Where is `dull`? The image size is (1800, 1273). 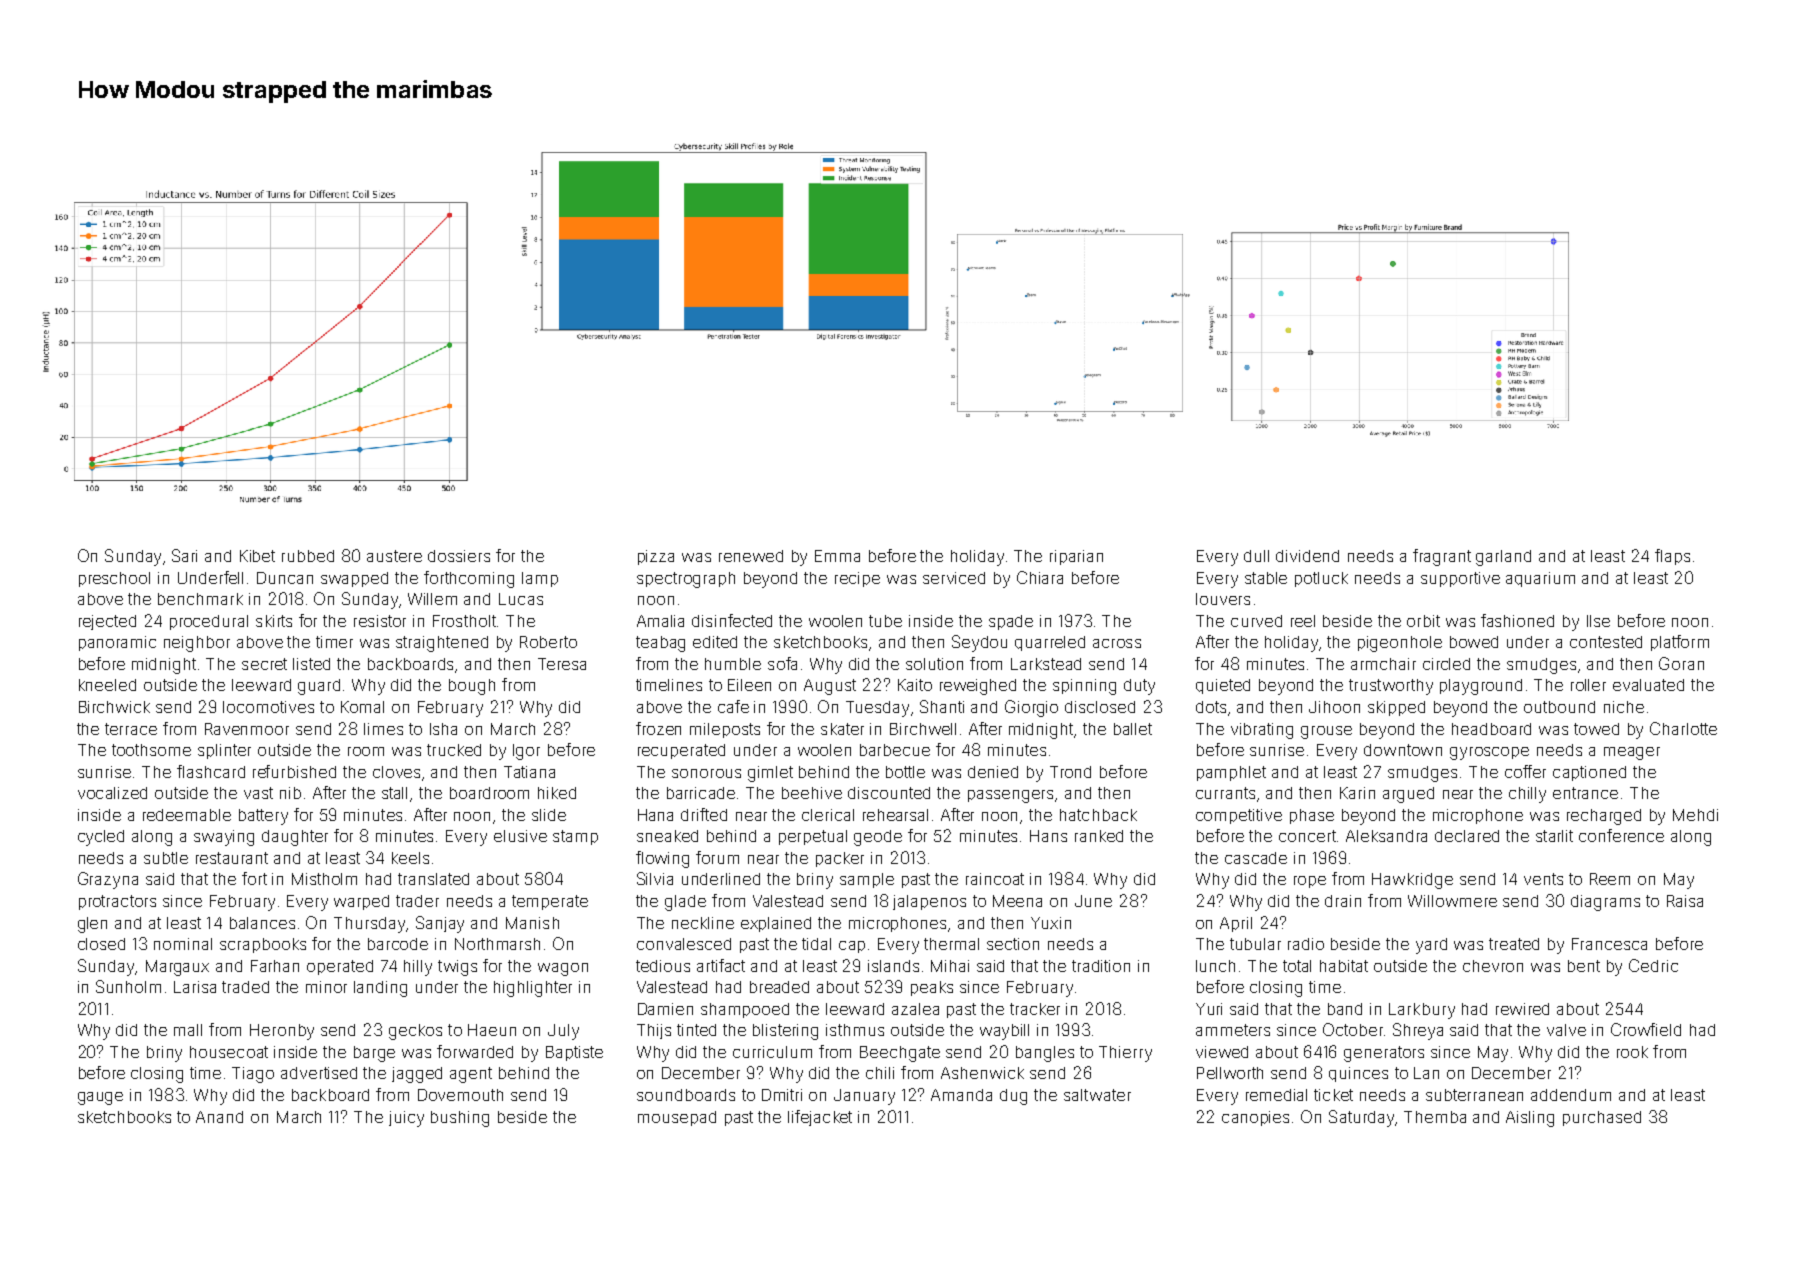 dull is located at coordinates (1256, 556).
